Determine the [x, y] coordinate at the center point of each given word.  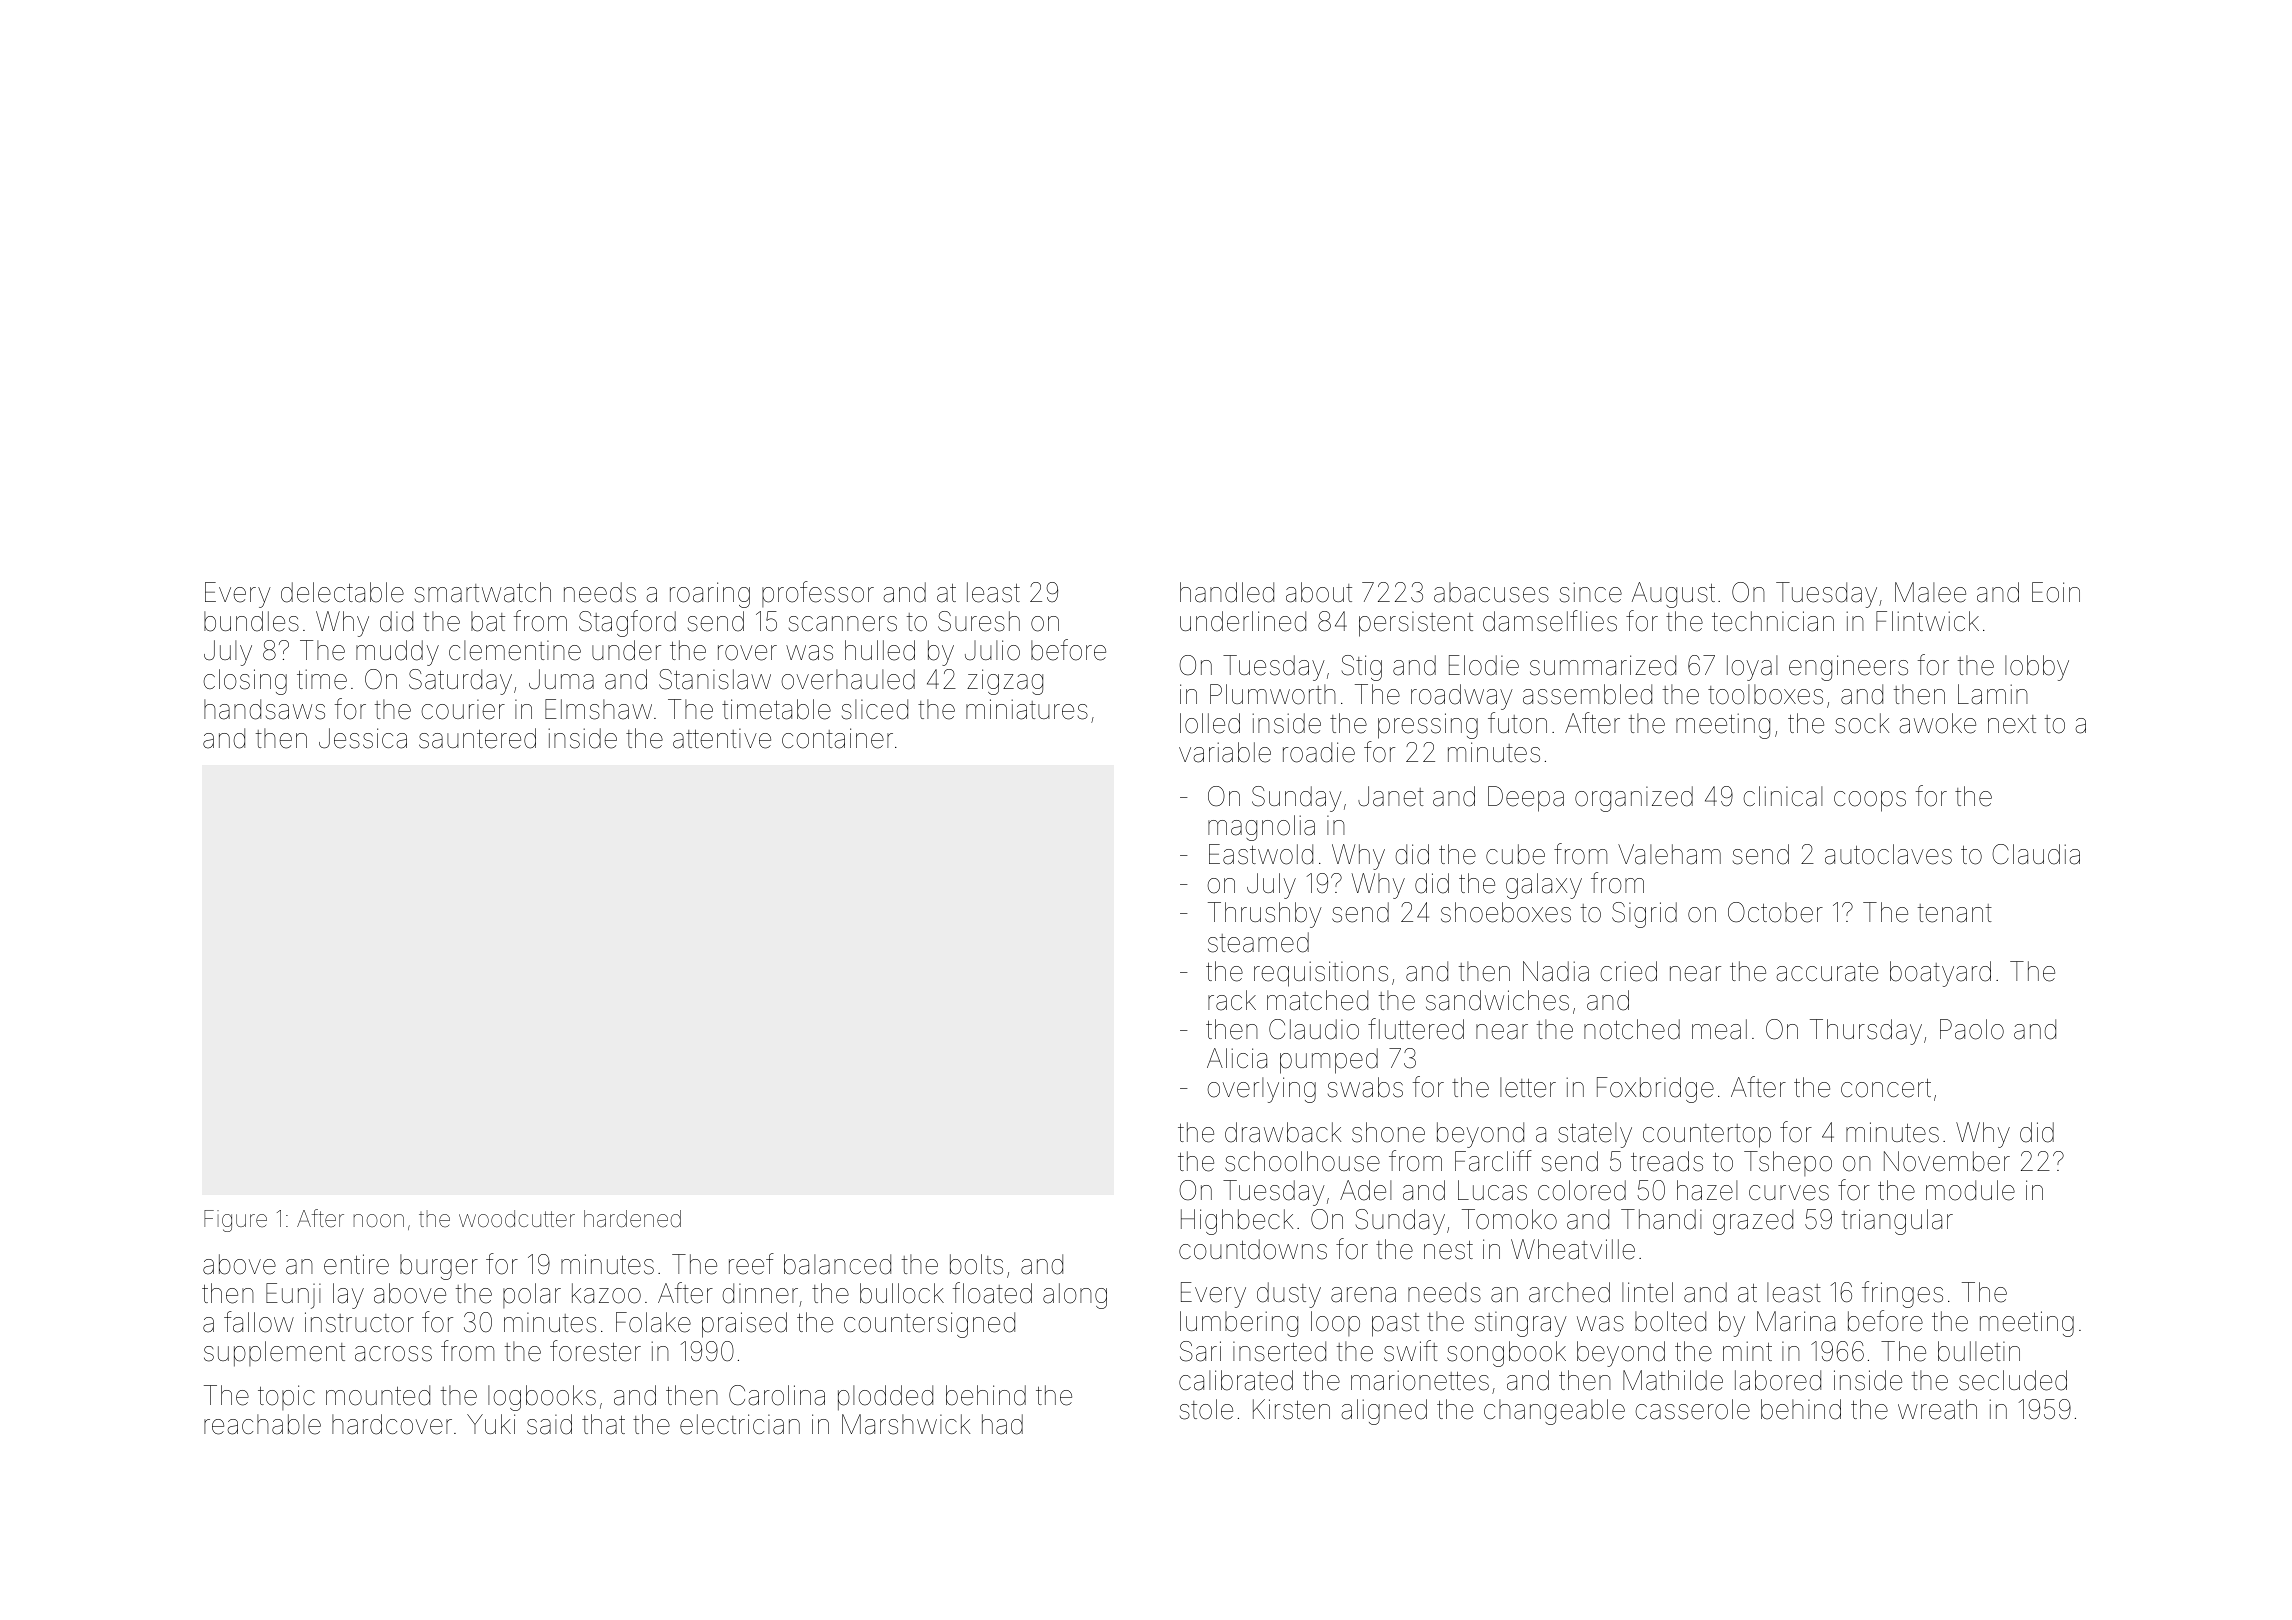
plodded [885, 1398]
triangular [1897, 1222]
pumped [1329, 1061]
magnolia [1261, 828]
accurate [1827, 972]
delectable [342, 592]
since [1591, 592]
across [393, 1354]
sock [1862, 723]
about [1319, 592]
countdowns [1253, 1249]
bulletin [1979, 1351]
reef [751, 1264]
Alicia [1237, 1058]
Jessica [363, 738]
